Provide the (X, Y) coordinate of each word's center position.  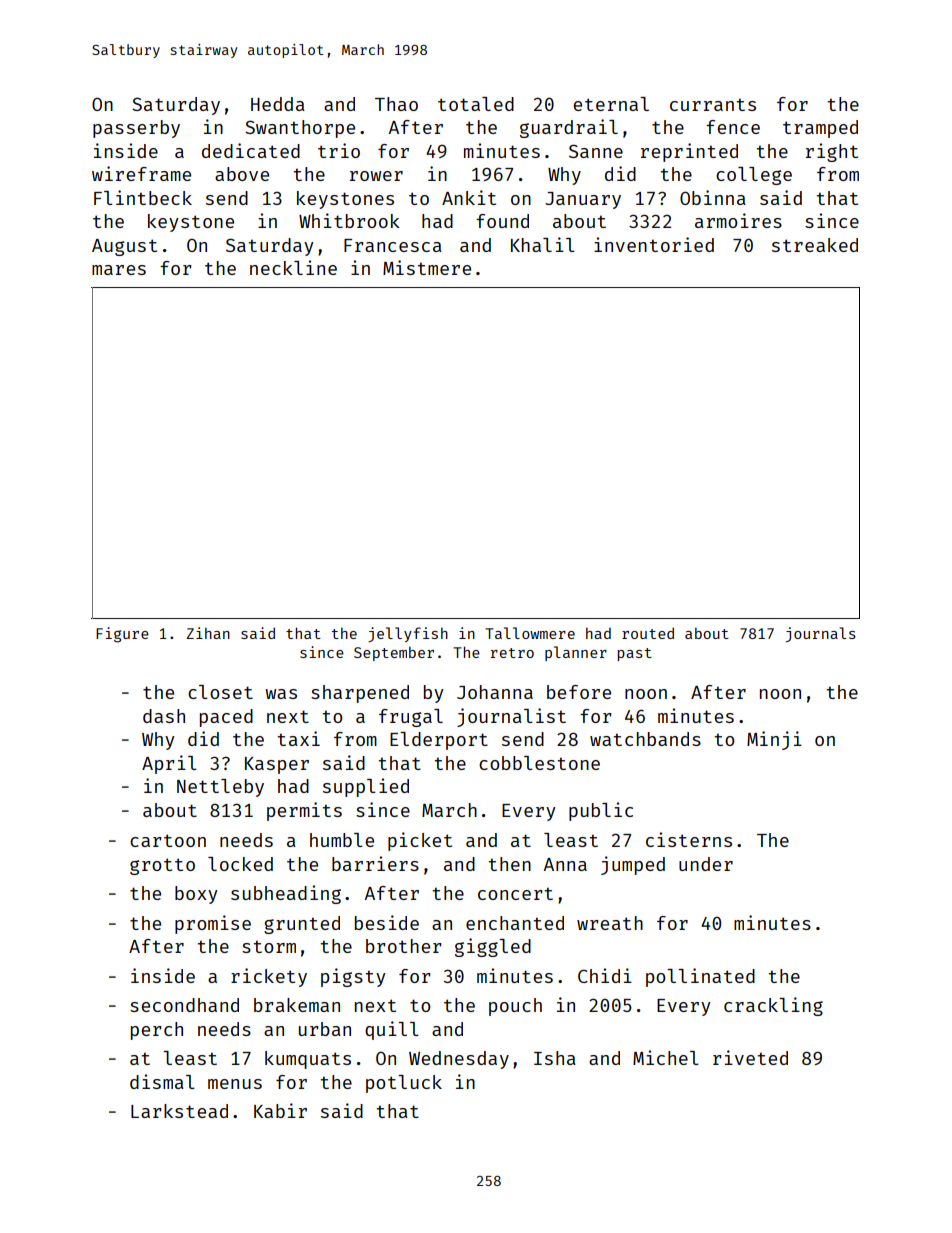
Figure (122, 635)
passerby (136, 129)
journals (821, 634)
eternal (611, 104)
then (509, 864)
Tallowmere (530, 633)
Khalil (543, 244)
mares (119, 270)
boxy (196, 895)
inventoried (654, 244)
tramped (820, 129)
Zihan (208, 633)
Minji (774, 740)
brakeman (297, 1005)
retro (512, 653)
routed (648, 633)
